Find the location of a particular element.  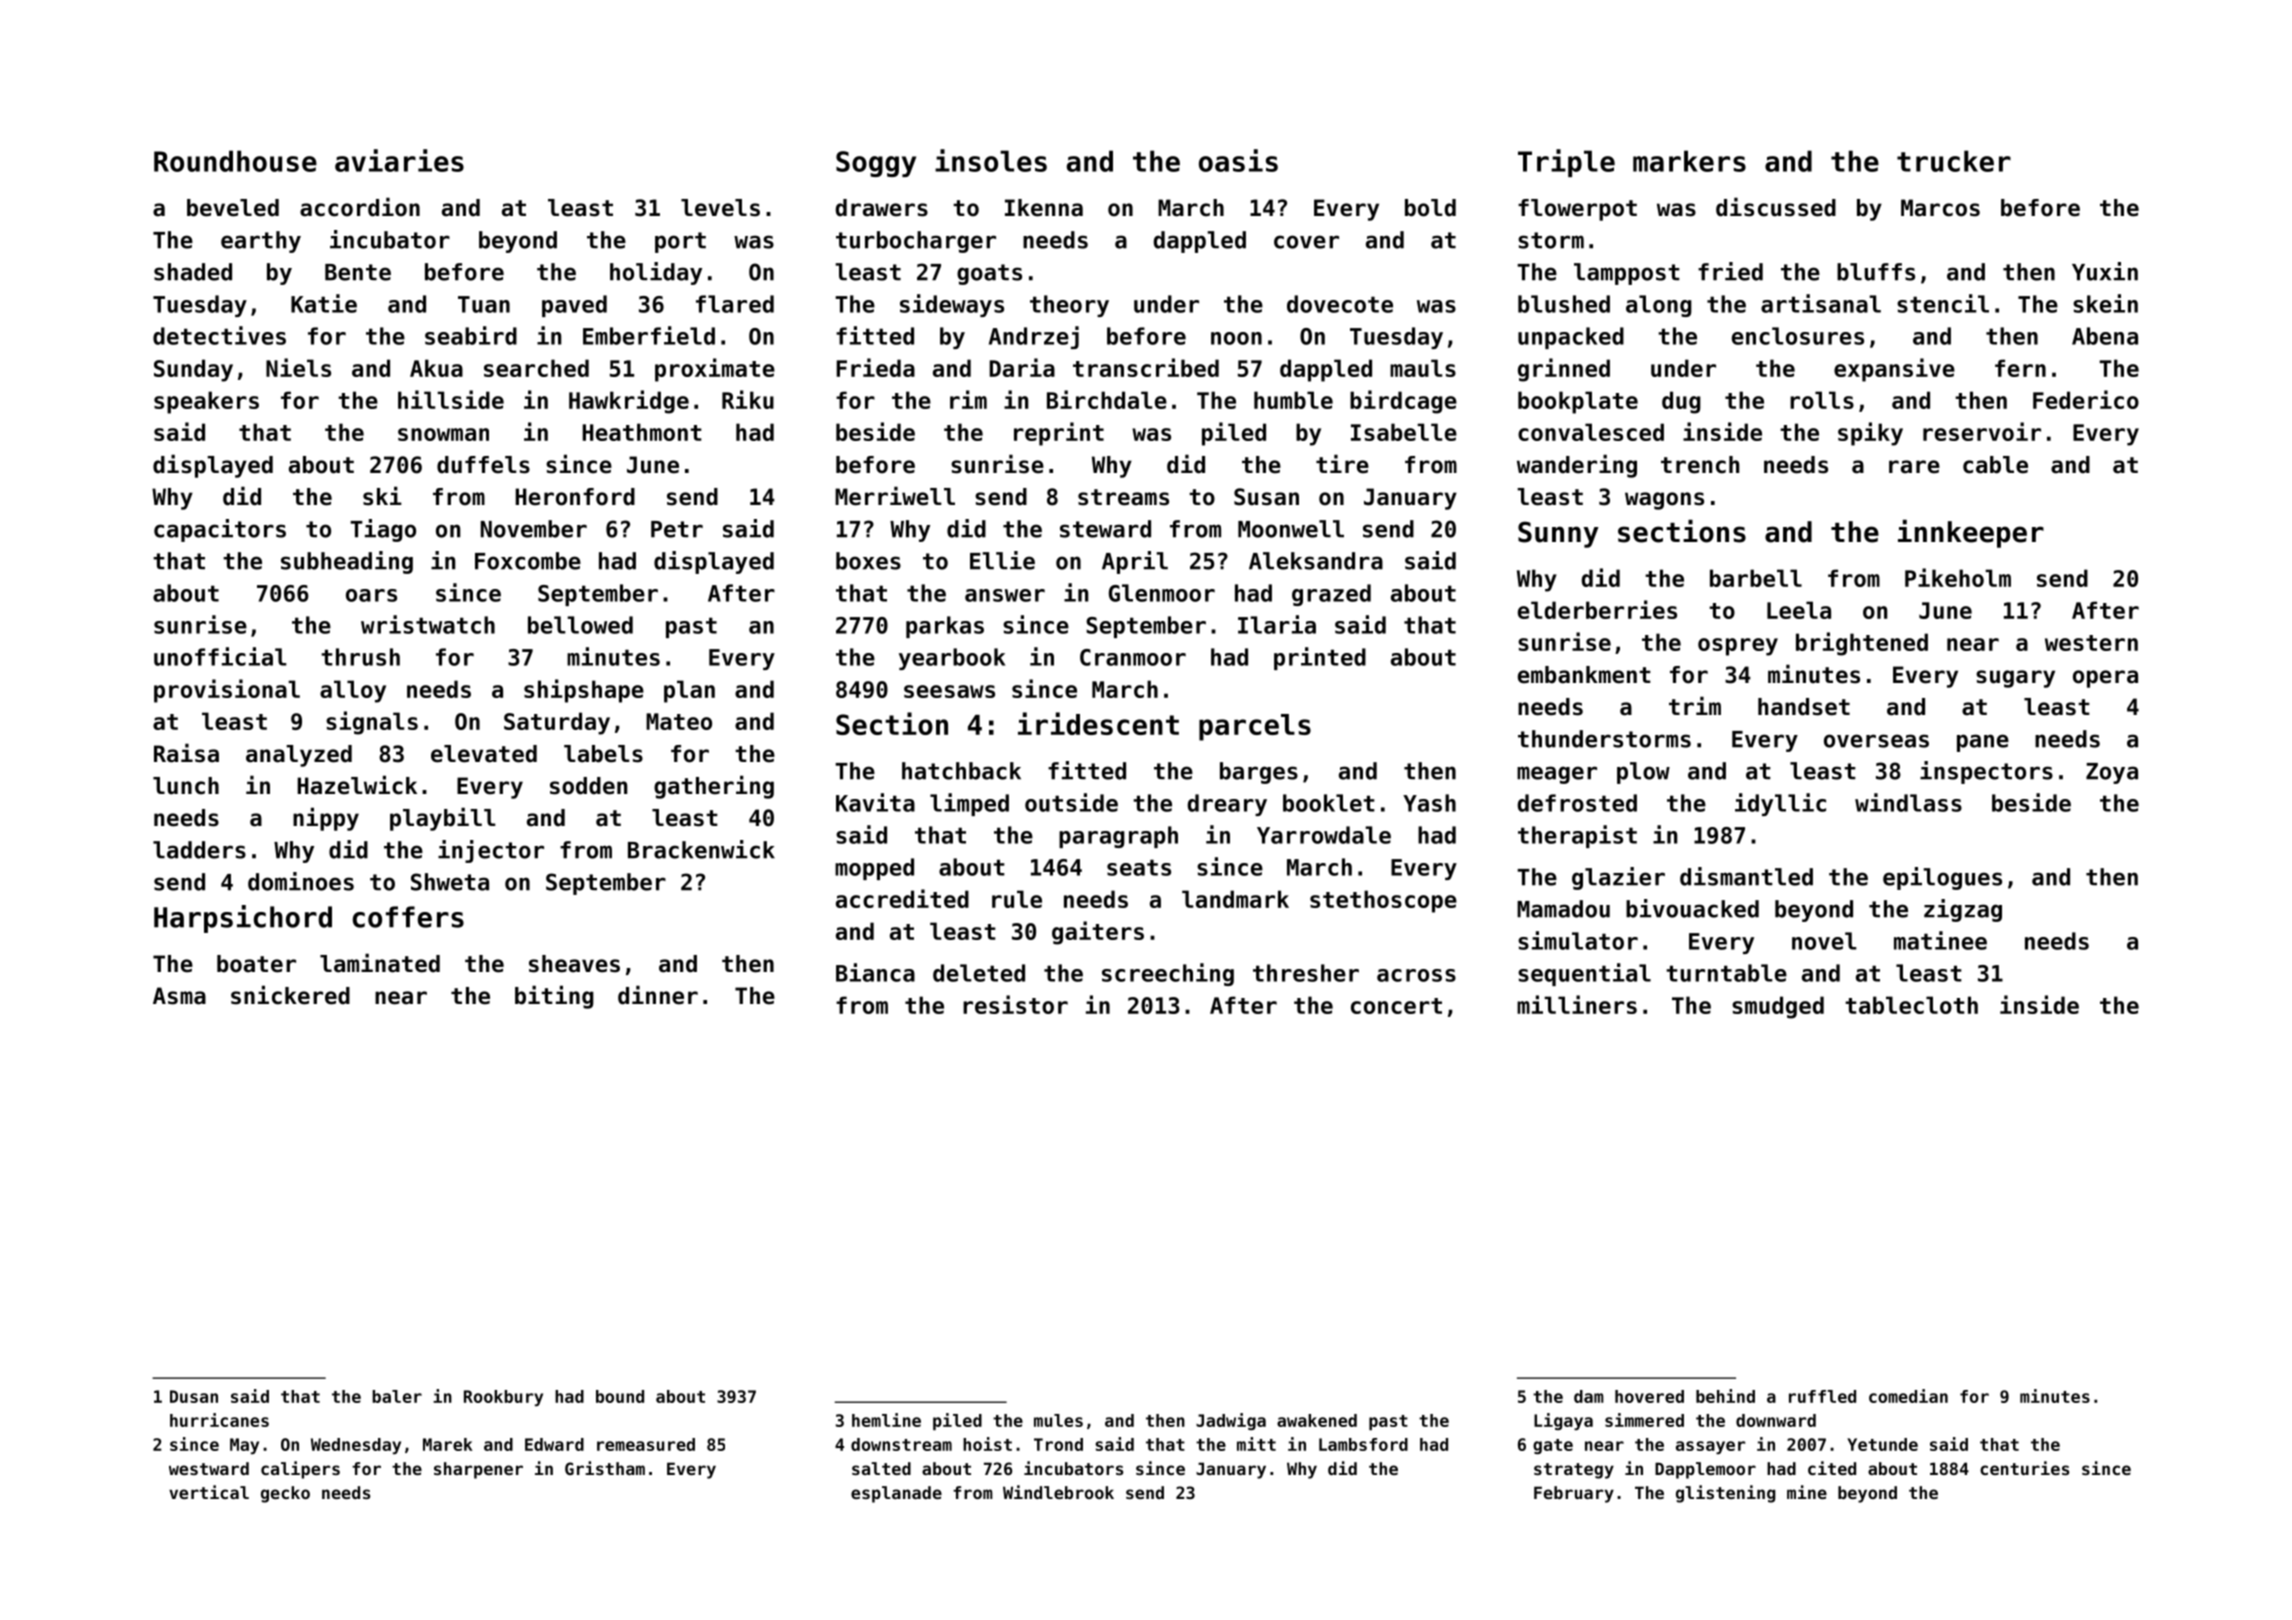

dismantled is located at coordinates (1746, 876).
